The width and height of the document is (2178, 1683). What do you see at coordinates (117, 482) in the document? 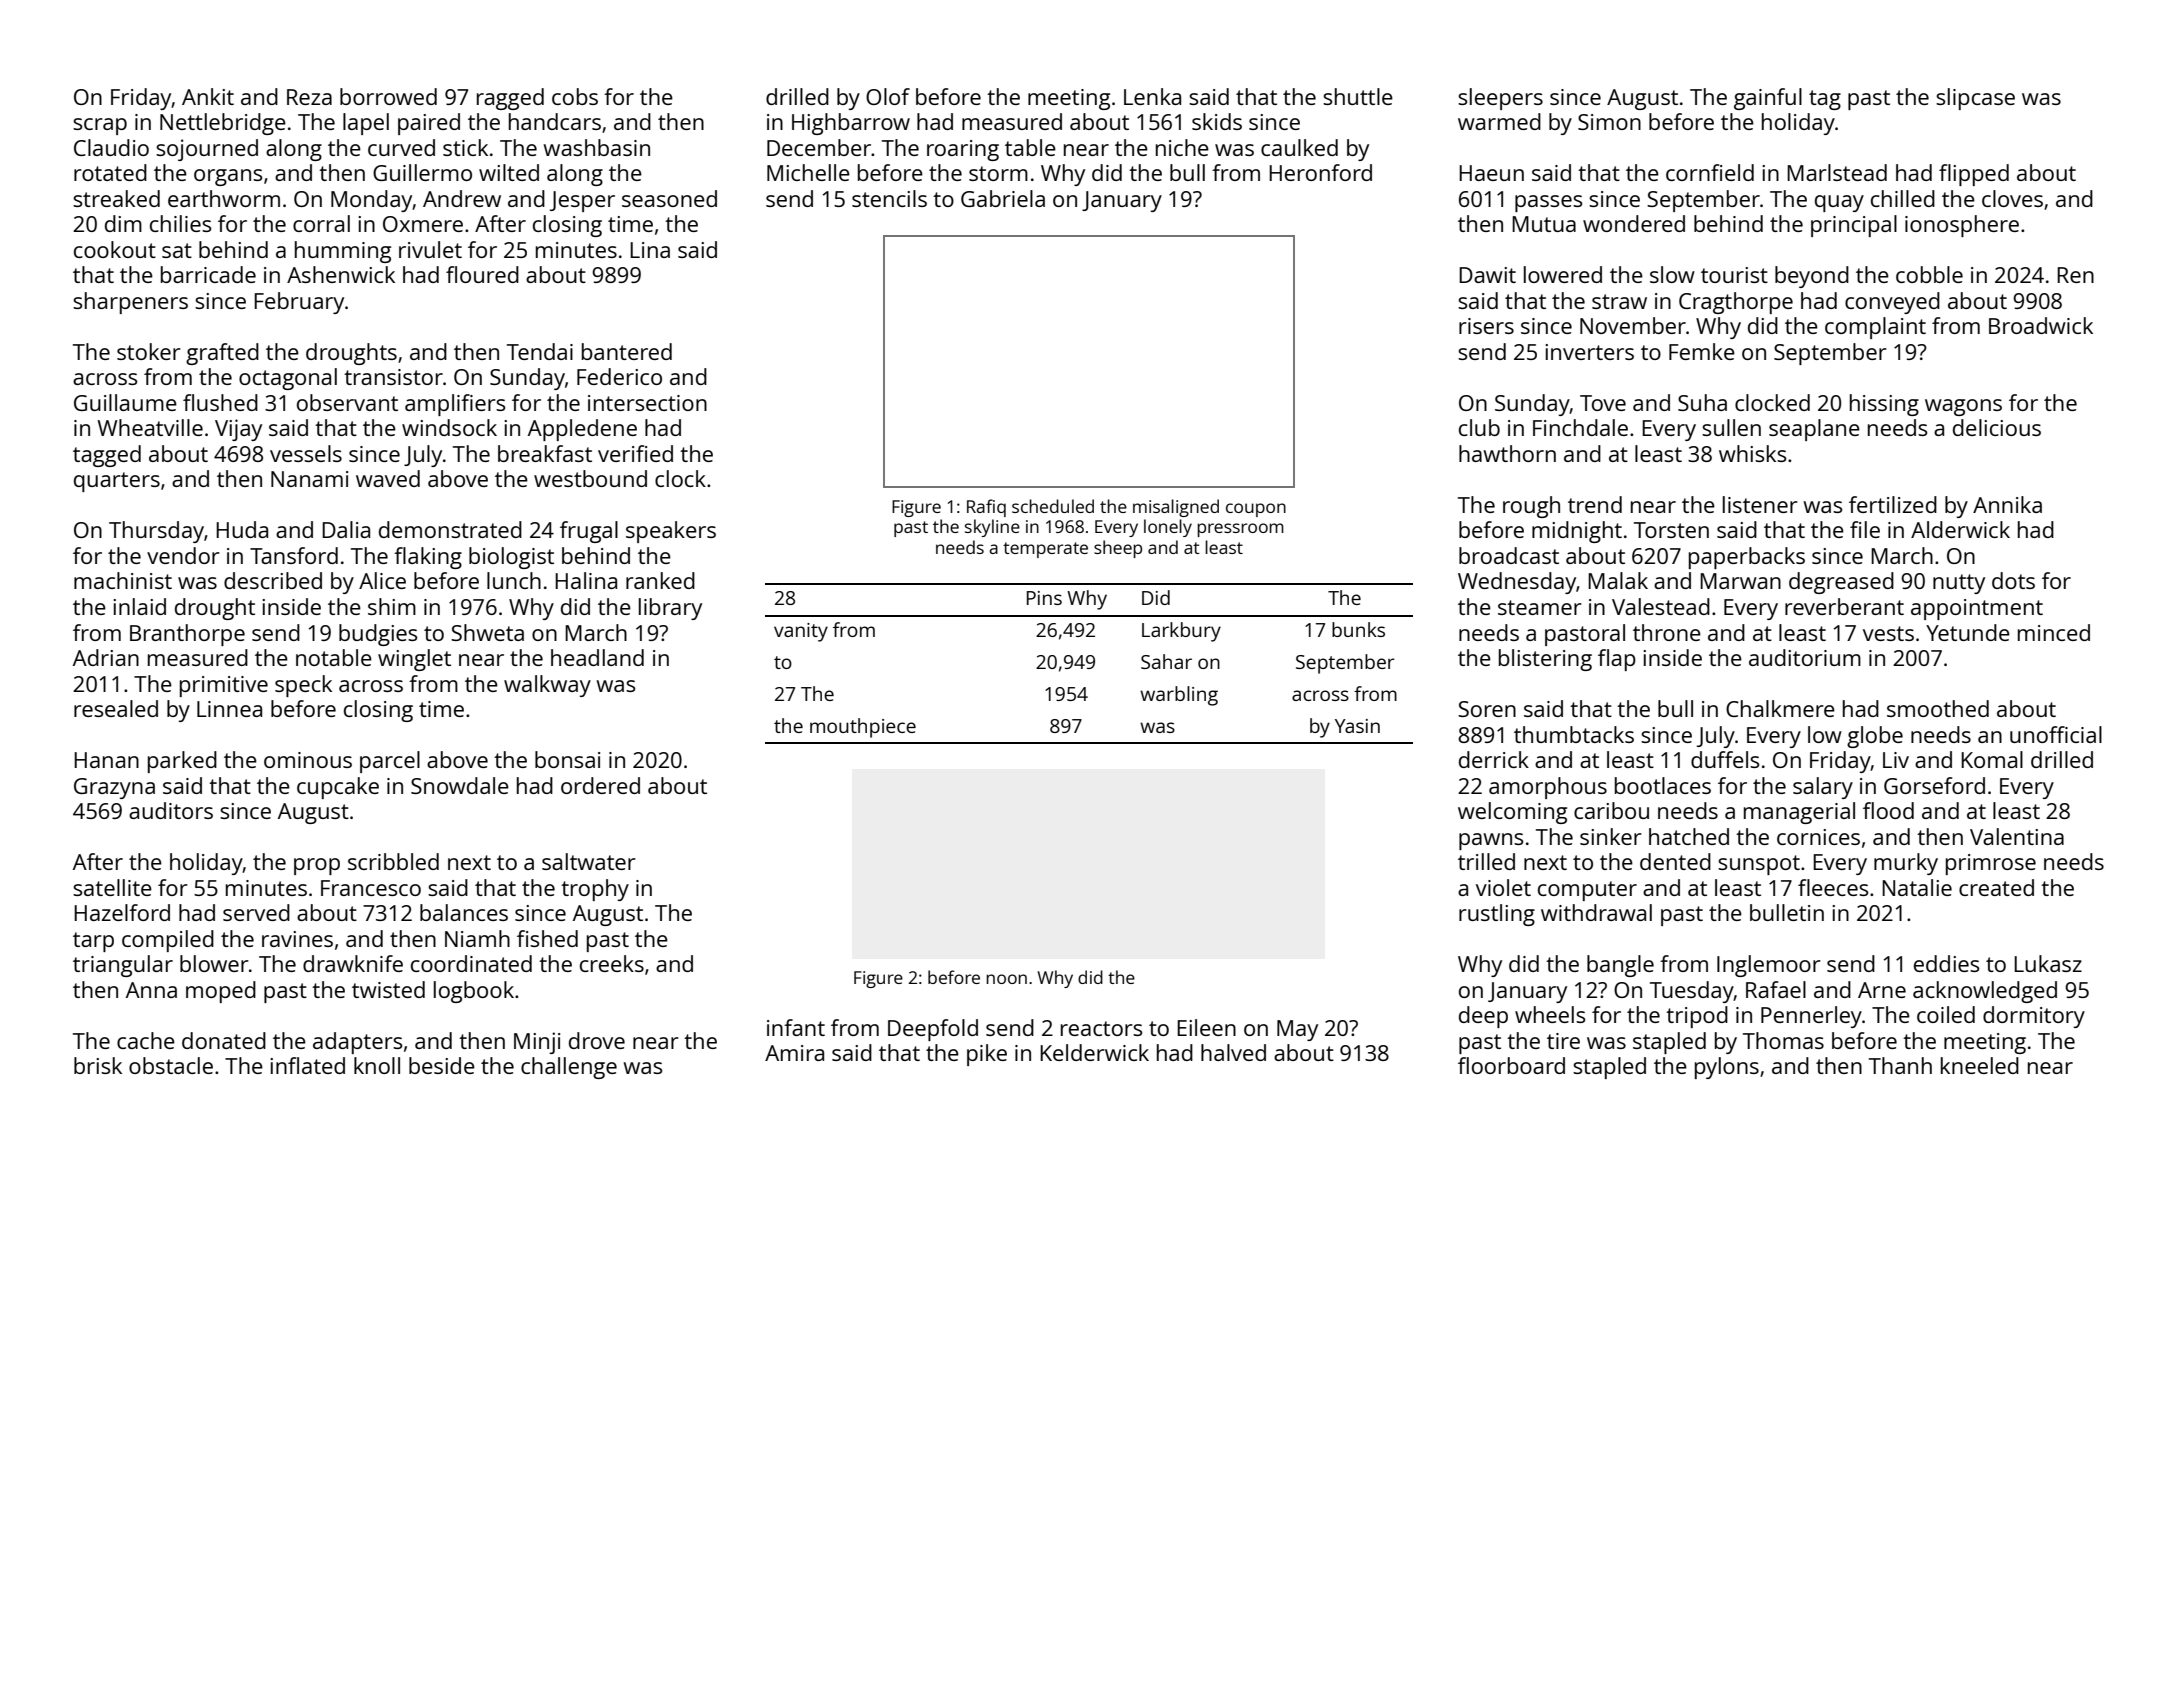
I see `quarters` at bounding box center [117, 482].
